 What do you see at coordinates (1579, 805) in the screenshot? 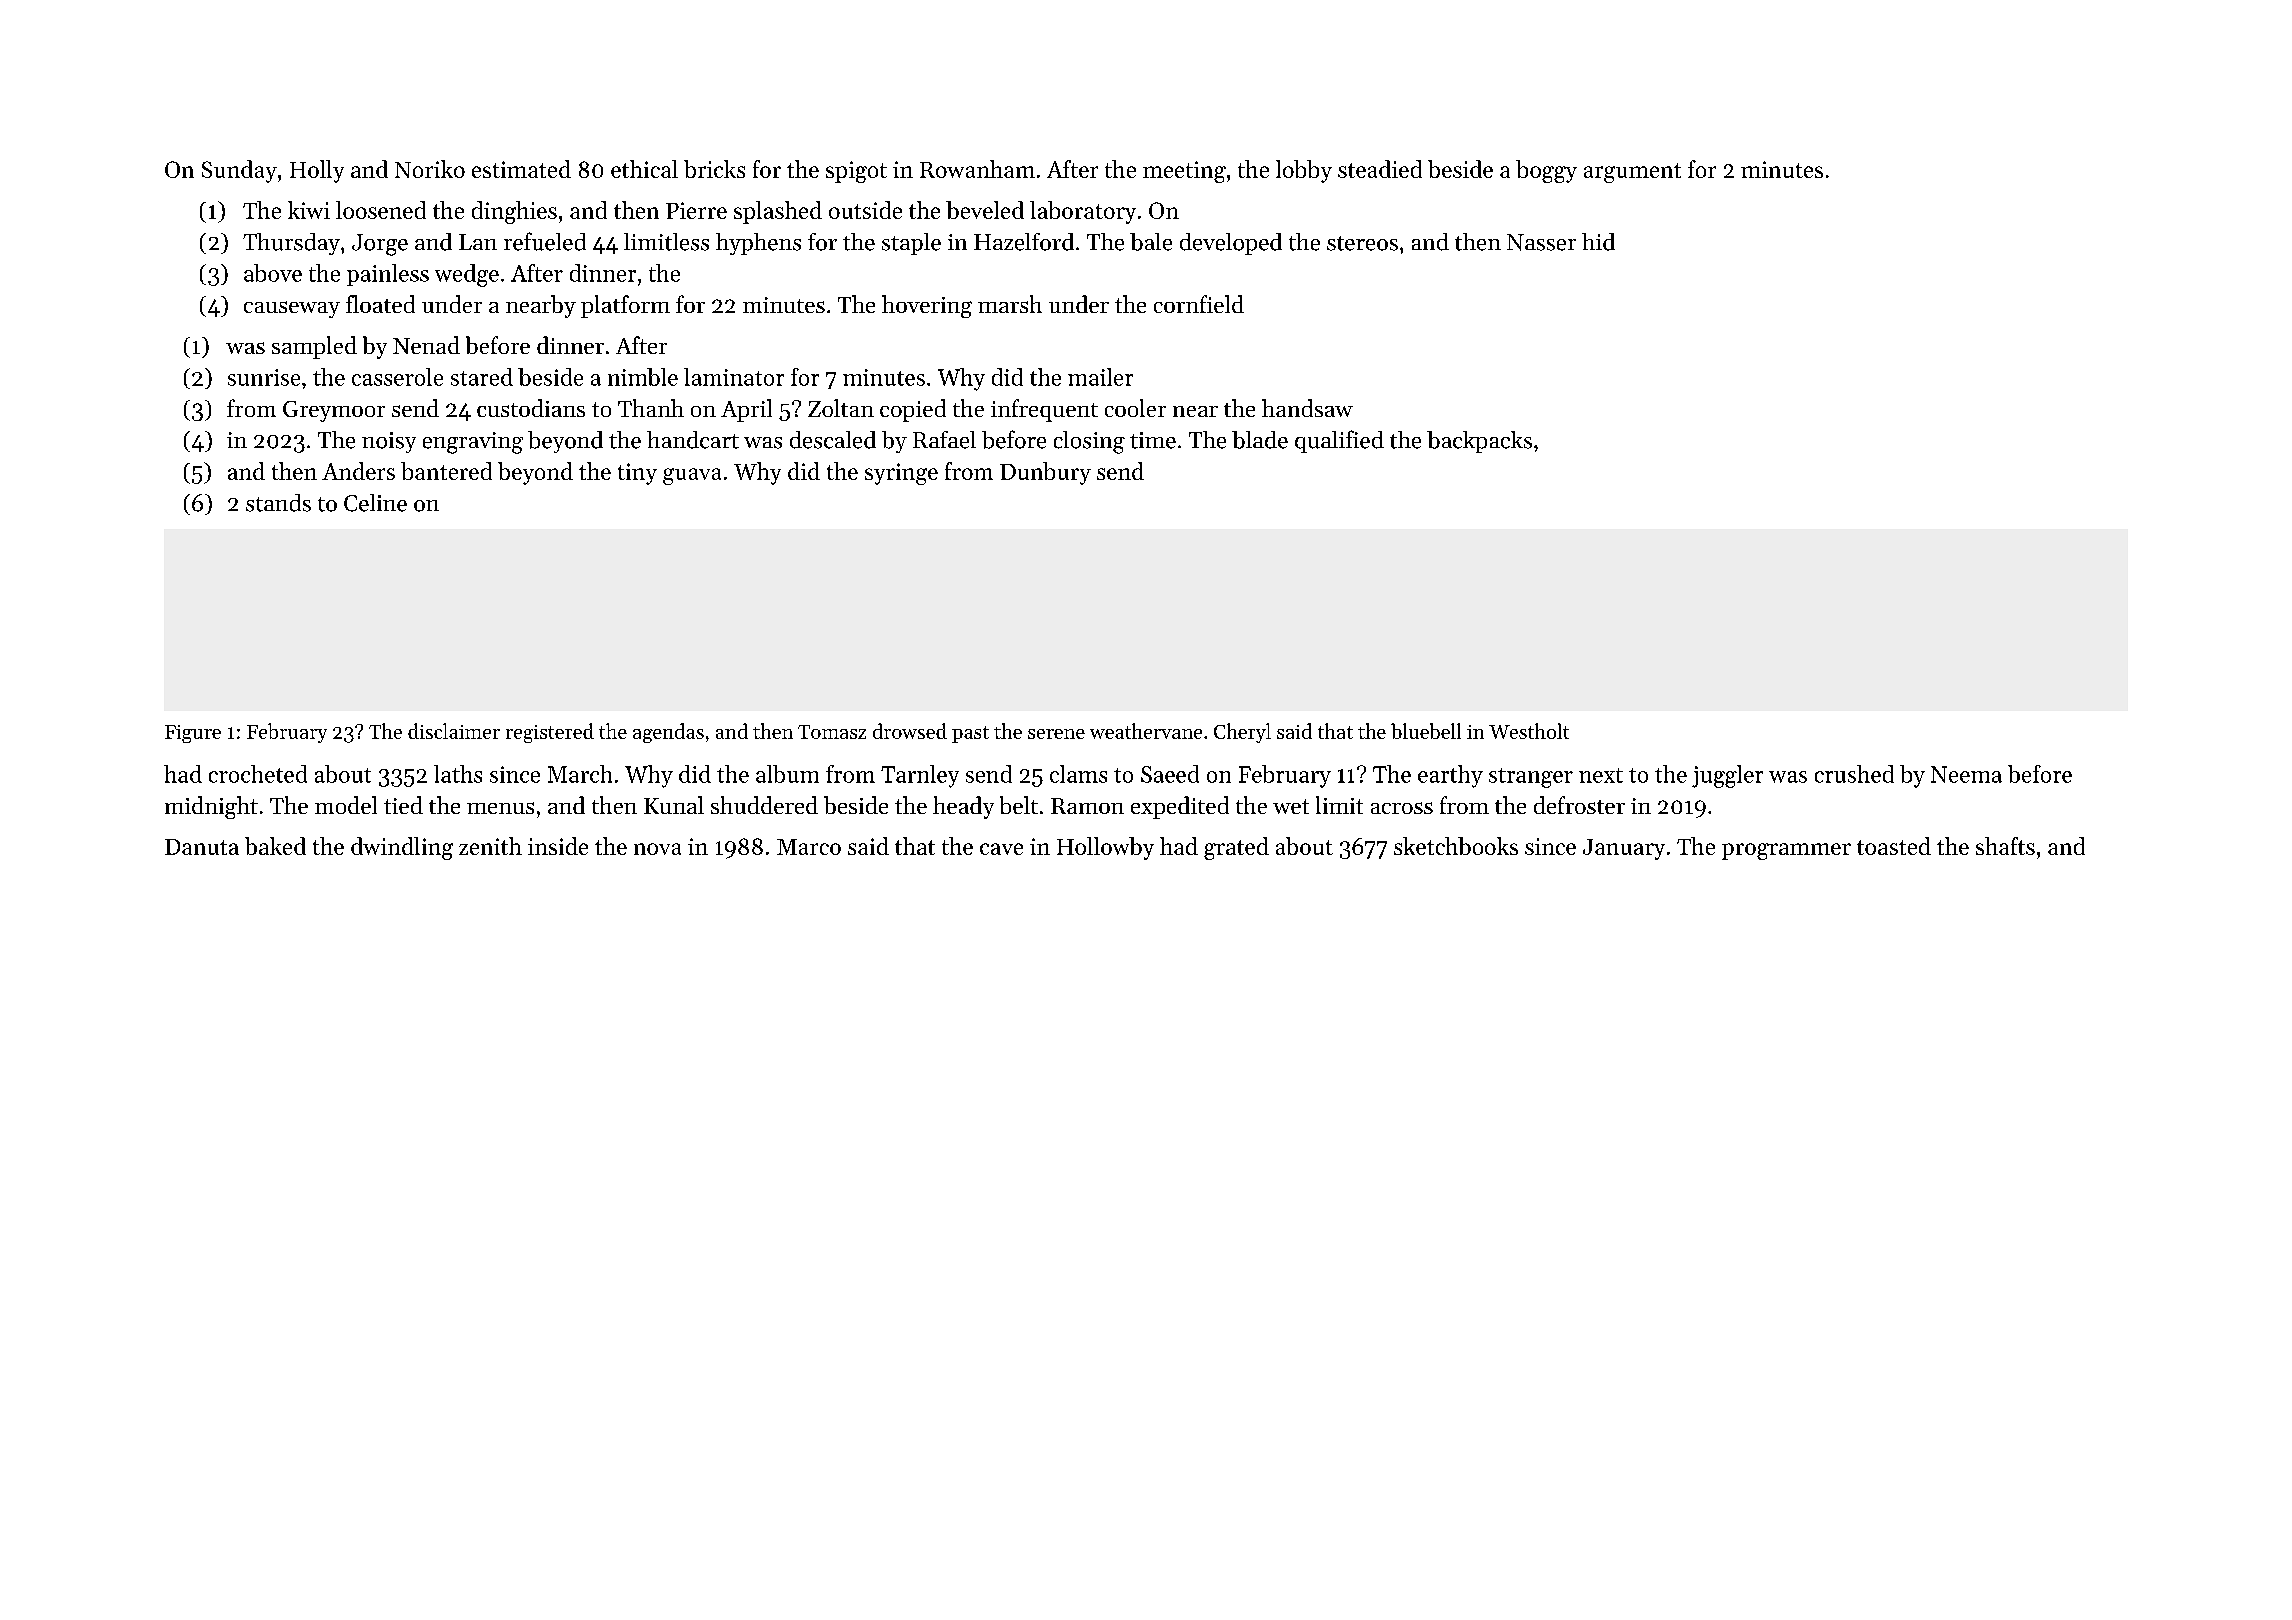
I see `defroster` at bounding box center [1579, 805].
